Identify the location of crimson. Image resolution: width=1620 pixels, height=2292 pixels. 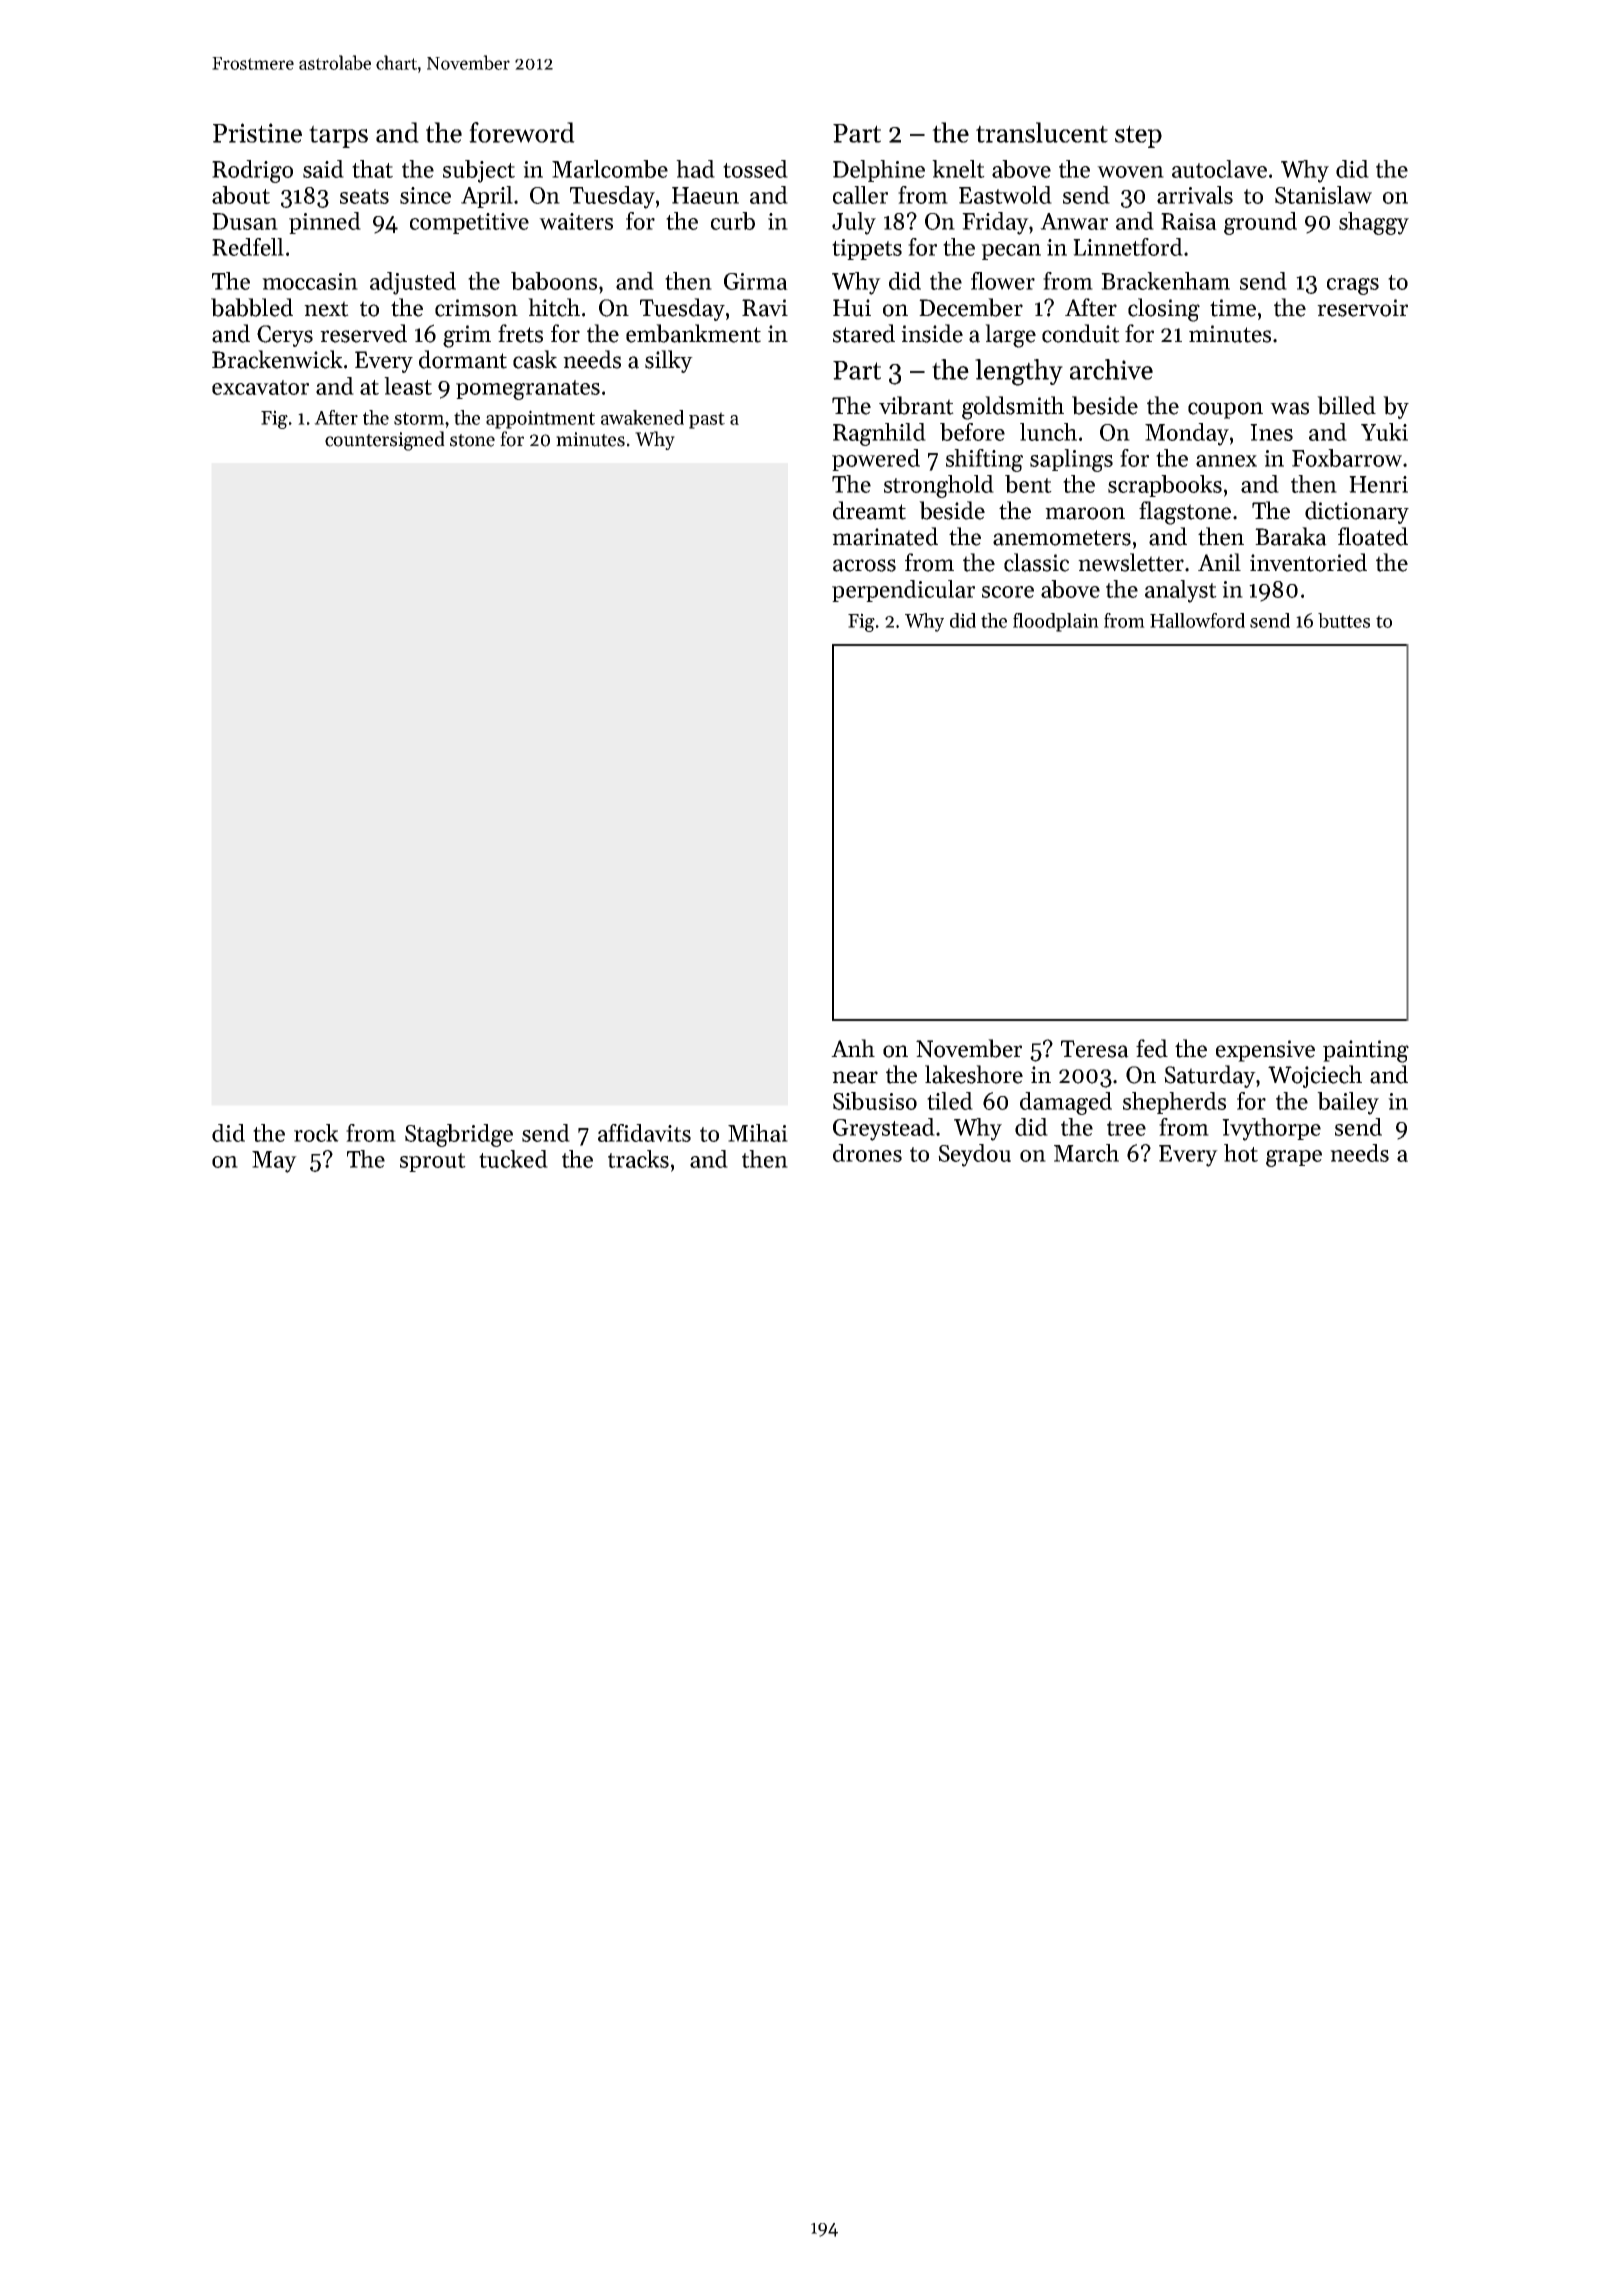
(476, 308).
